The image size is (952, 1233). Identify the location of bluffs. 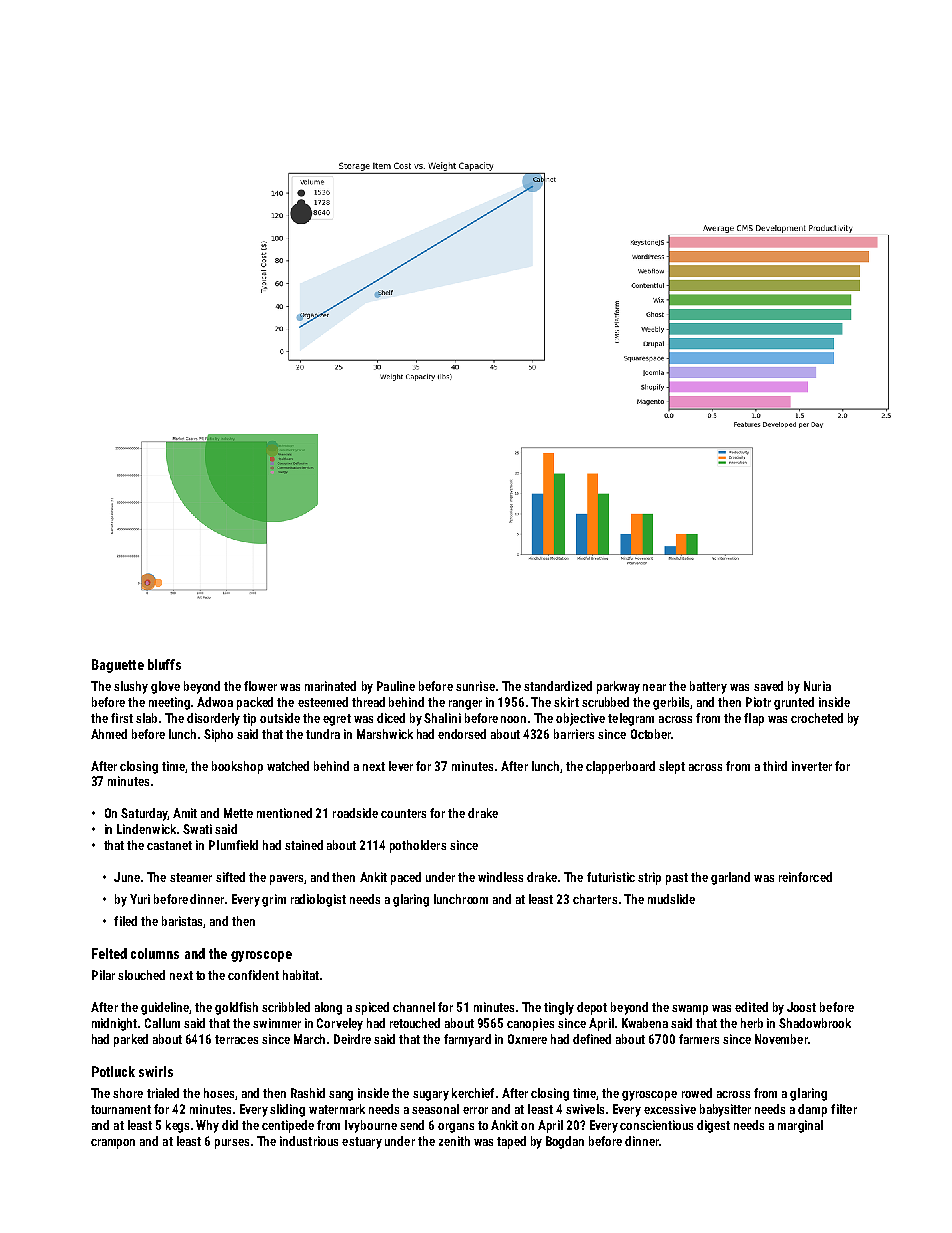
(164, 664).
